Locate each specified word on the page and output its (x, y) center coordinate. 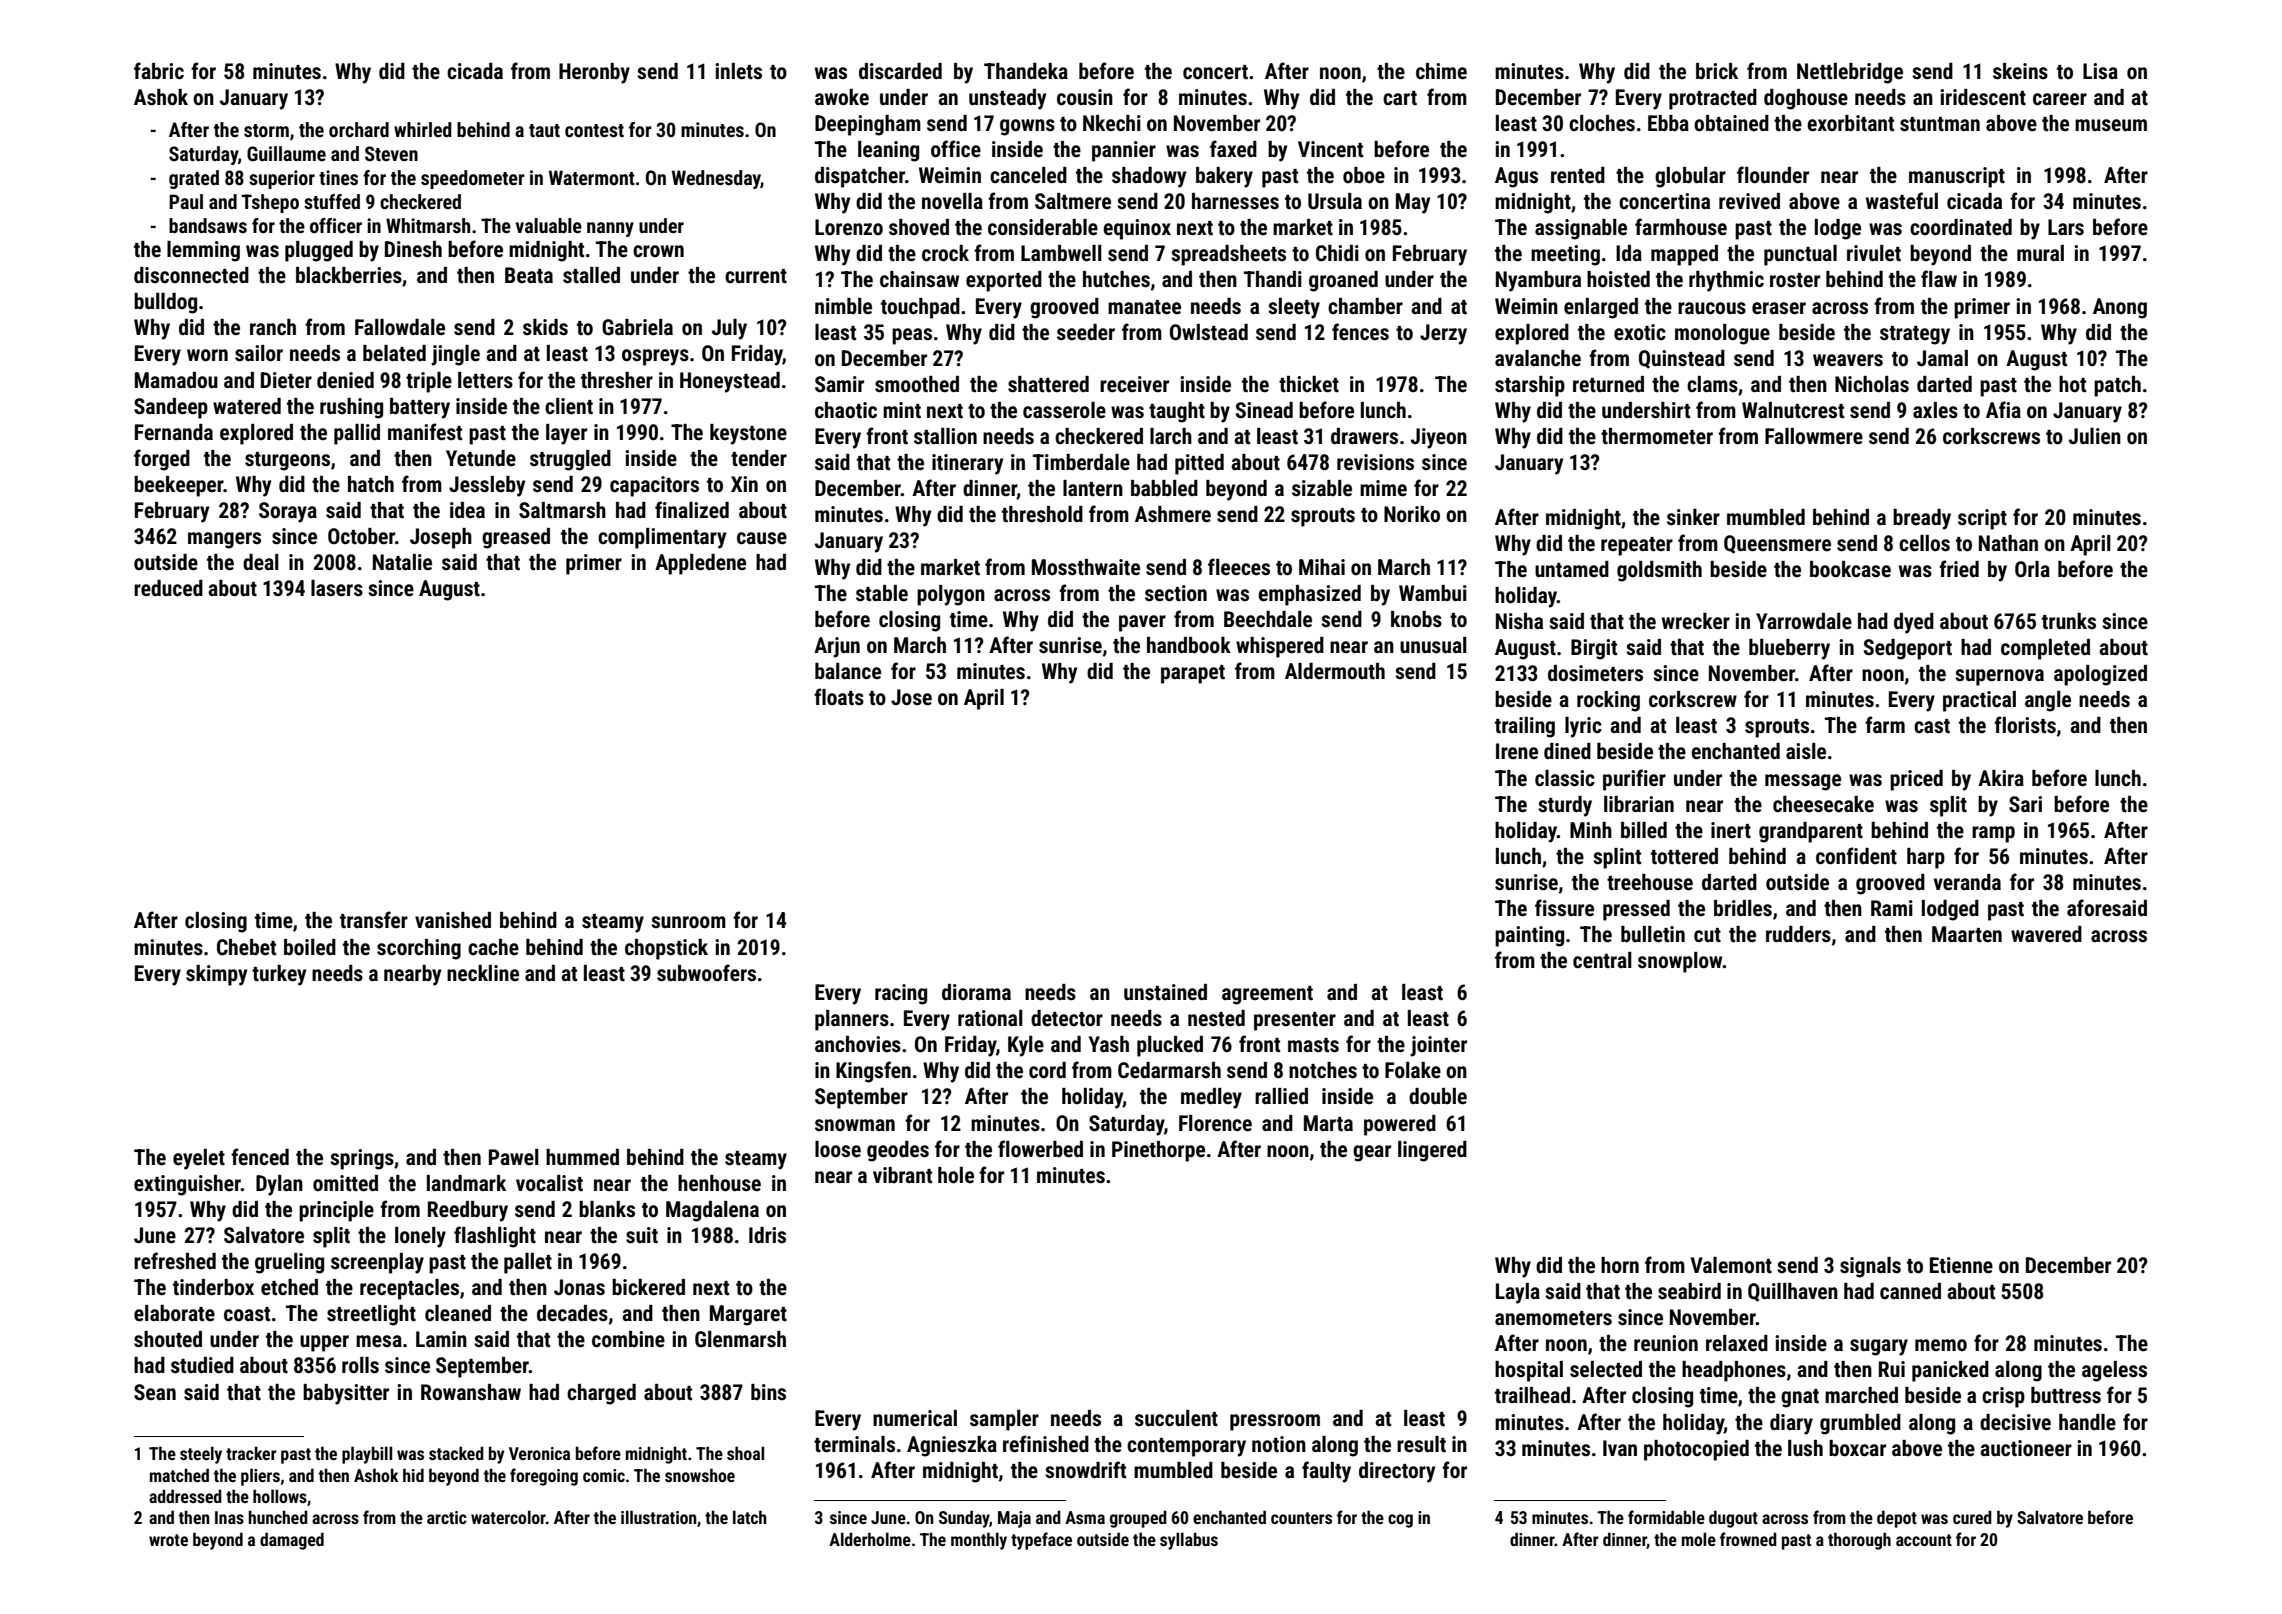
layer (566, 434)
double (1438, 1096)
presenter (1295, 1021)
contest (594, 130)
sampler (1004, 1420)
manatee (1144, 307)
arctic (447, 1517)
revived (1749, 201)
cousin (1085, 97)
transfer (374, 920)
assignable (1581, 229)
